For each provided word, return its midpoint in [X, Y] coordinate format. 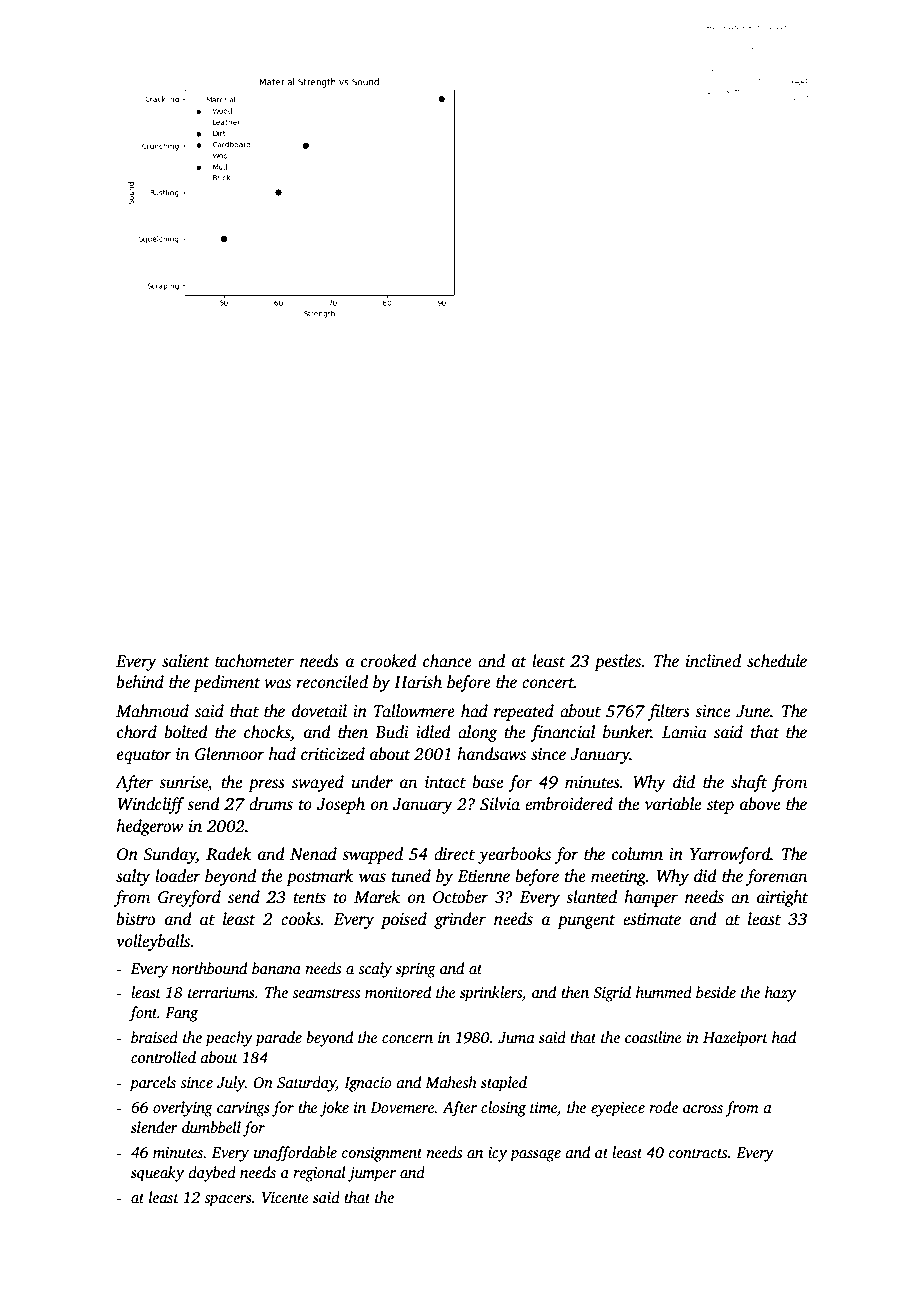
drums [271, 804]
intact [445, 782]
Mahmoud [152, 711]
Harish [418, 682]
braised [154, 1037]
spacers [228, 1201]
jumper [372, 1174]
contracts [698, 1153]
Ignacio [368, 1084]
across [703, 1109]
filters [669, 712]
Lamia [684, 732]
